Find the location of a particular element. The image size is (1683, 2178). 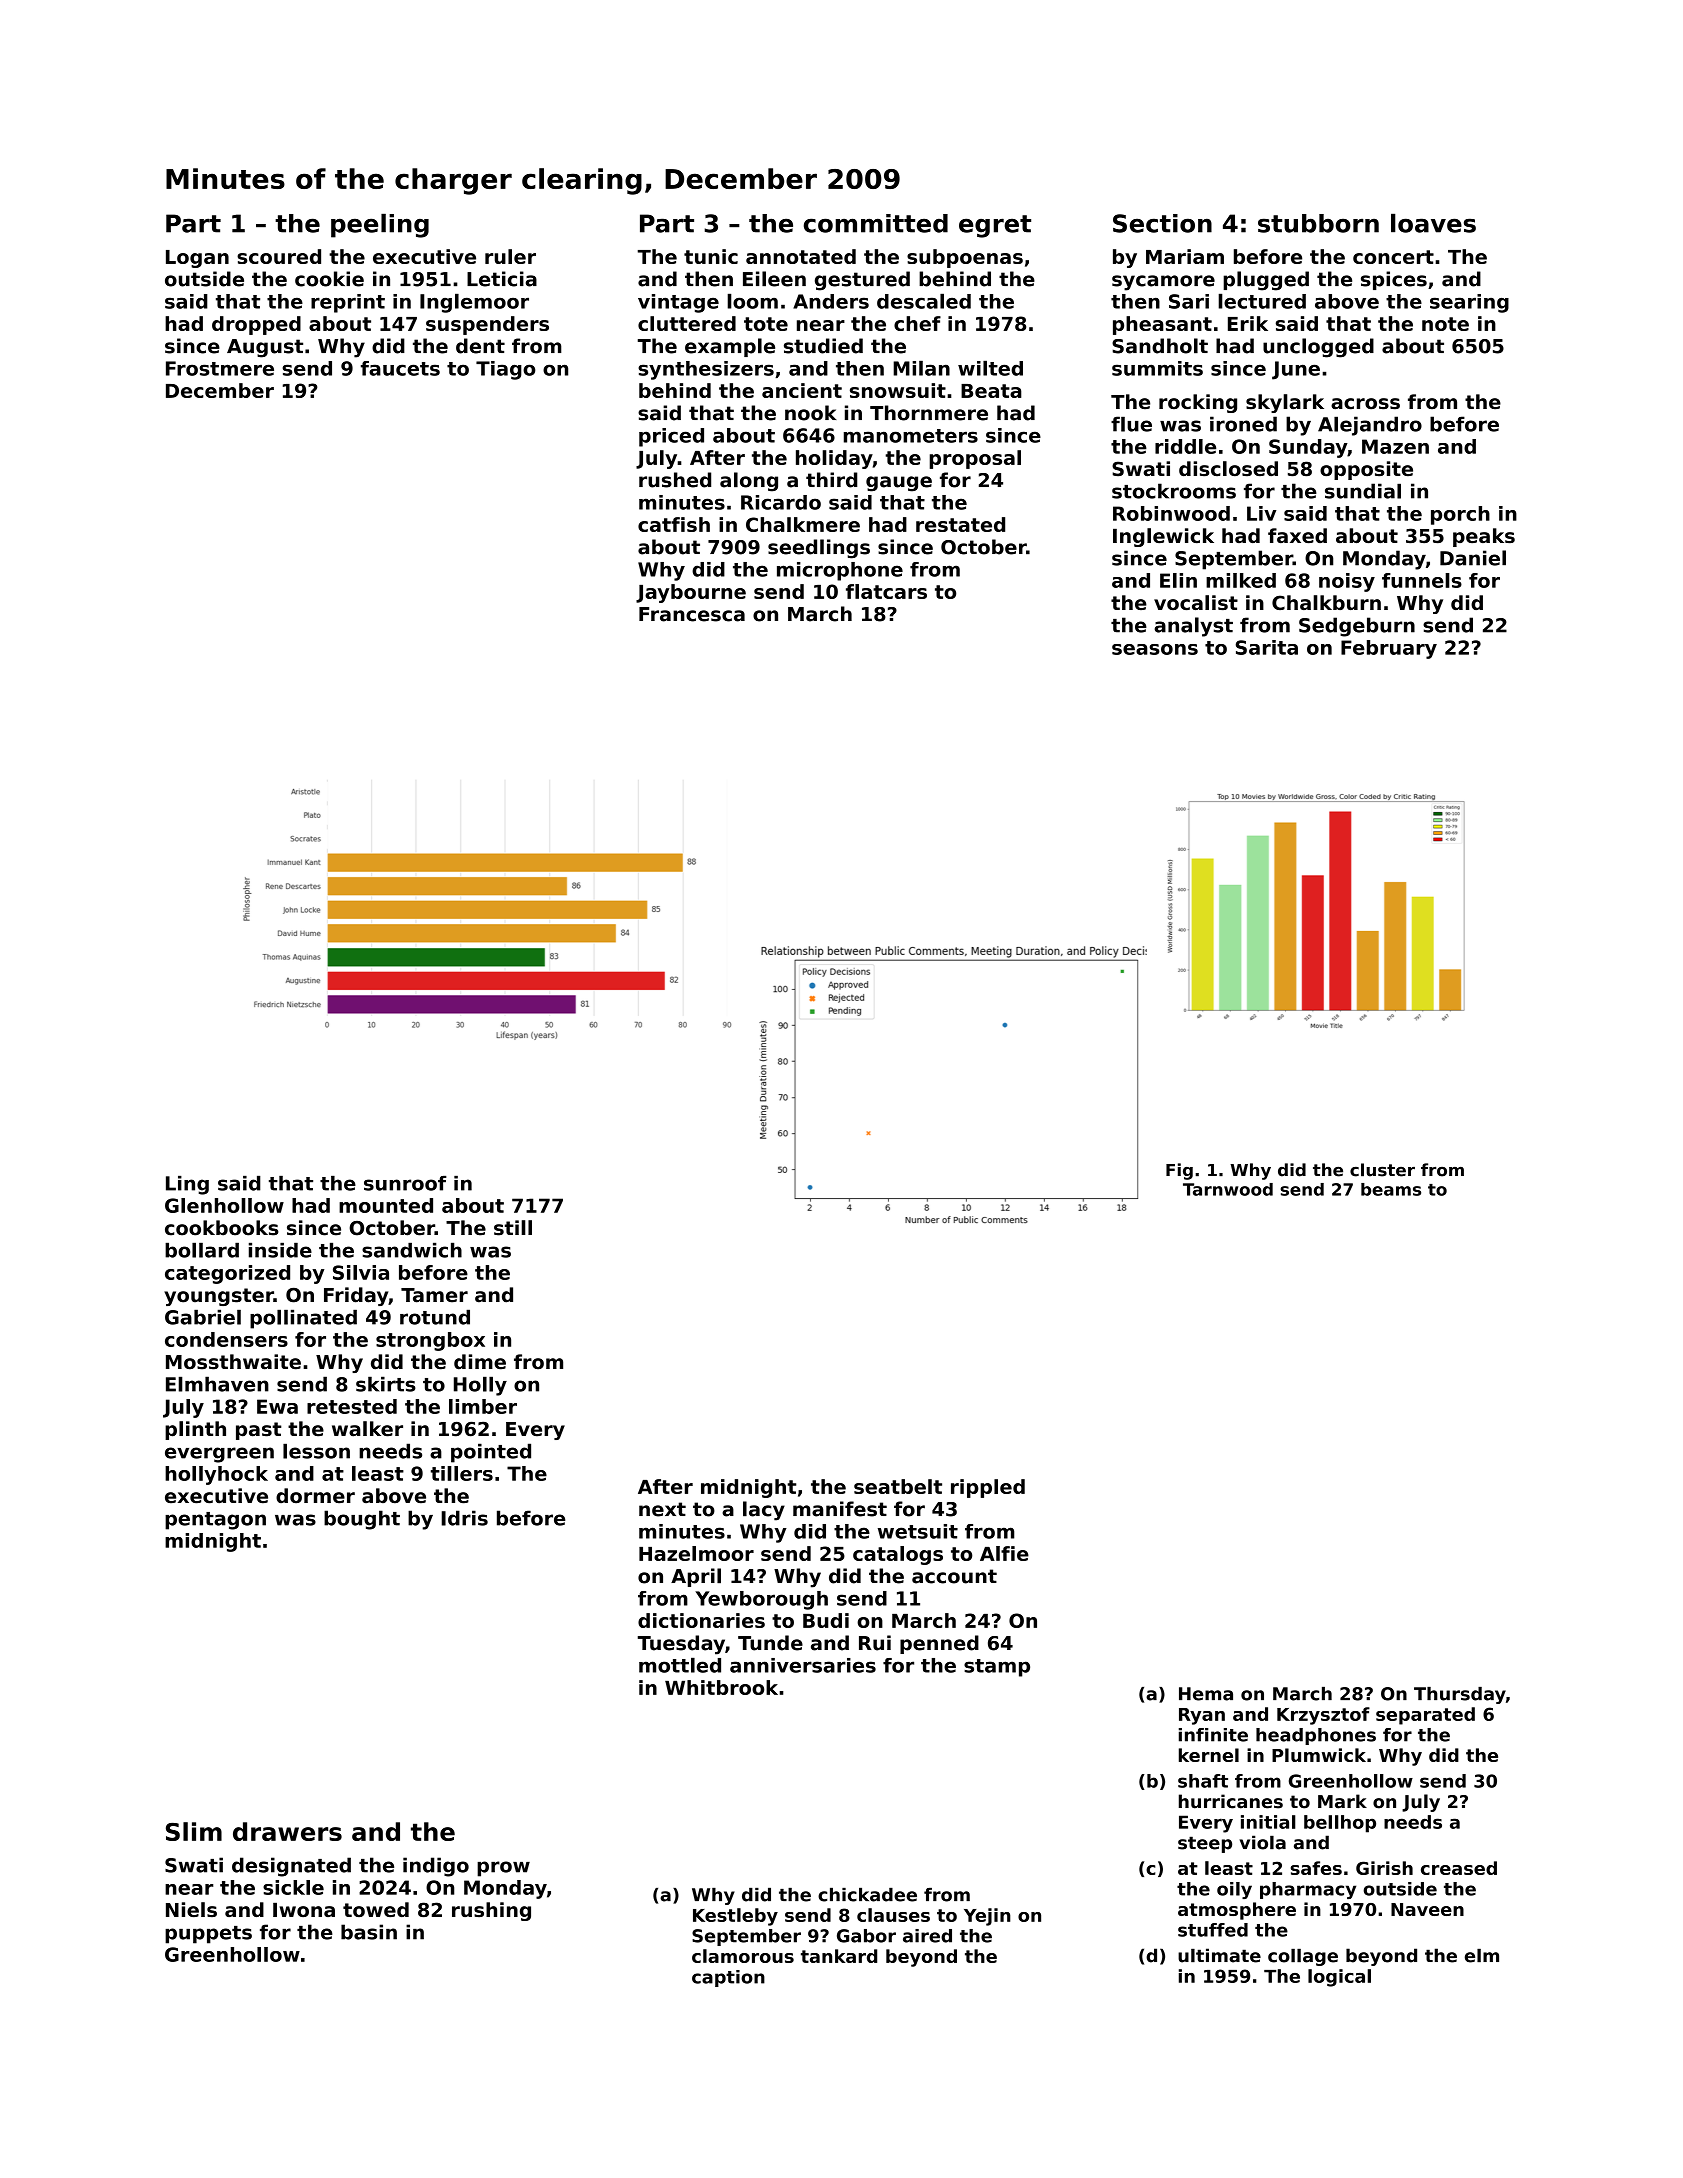

beams is located at coordinates (1391, 1189).
